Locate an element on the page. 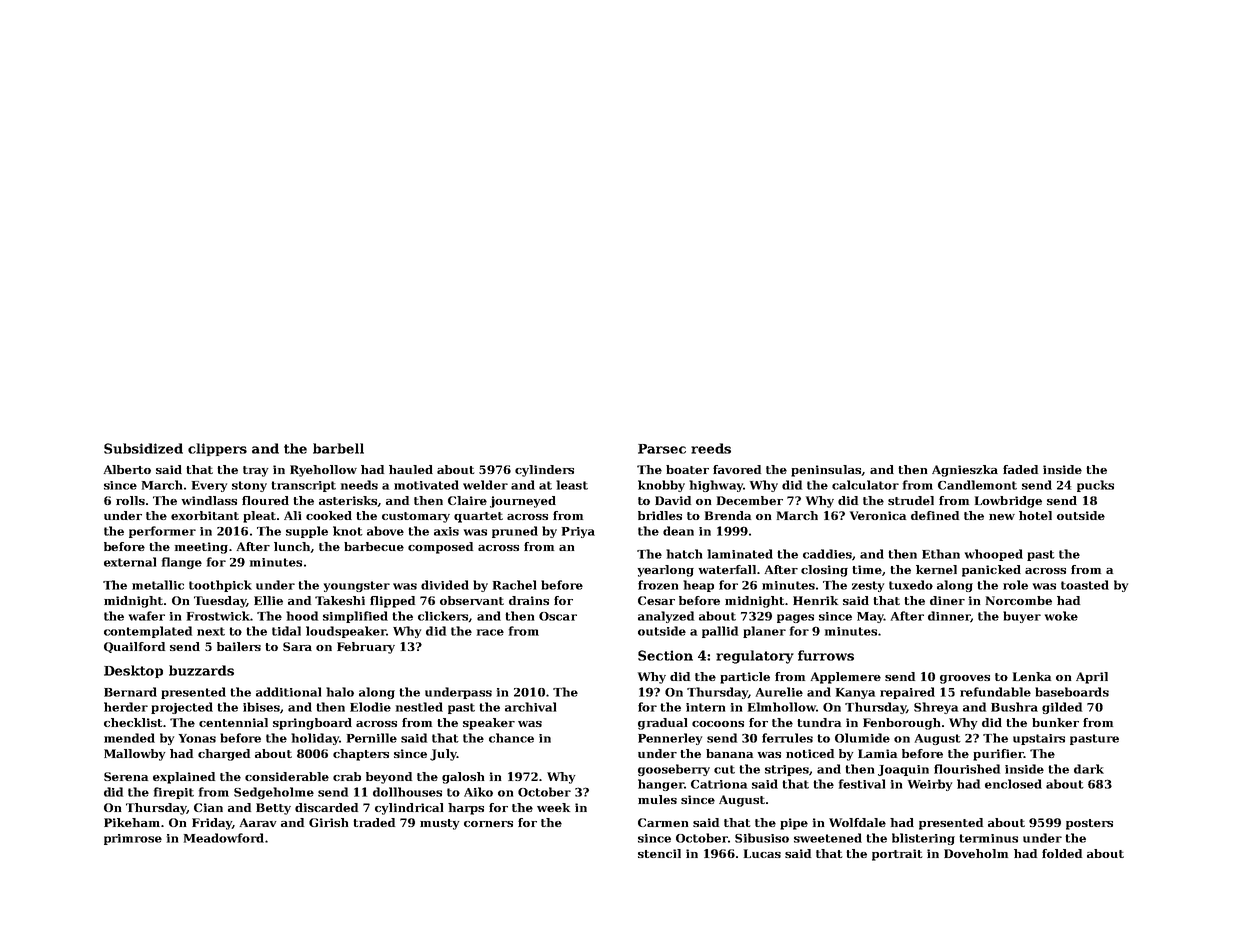 The width and height of the document is (1233, 952). highway is located at coordinates (716, 486).
